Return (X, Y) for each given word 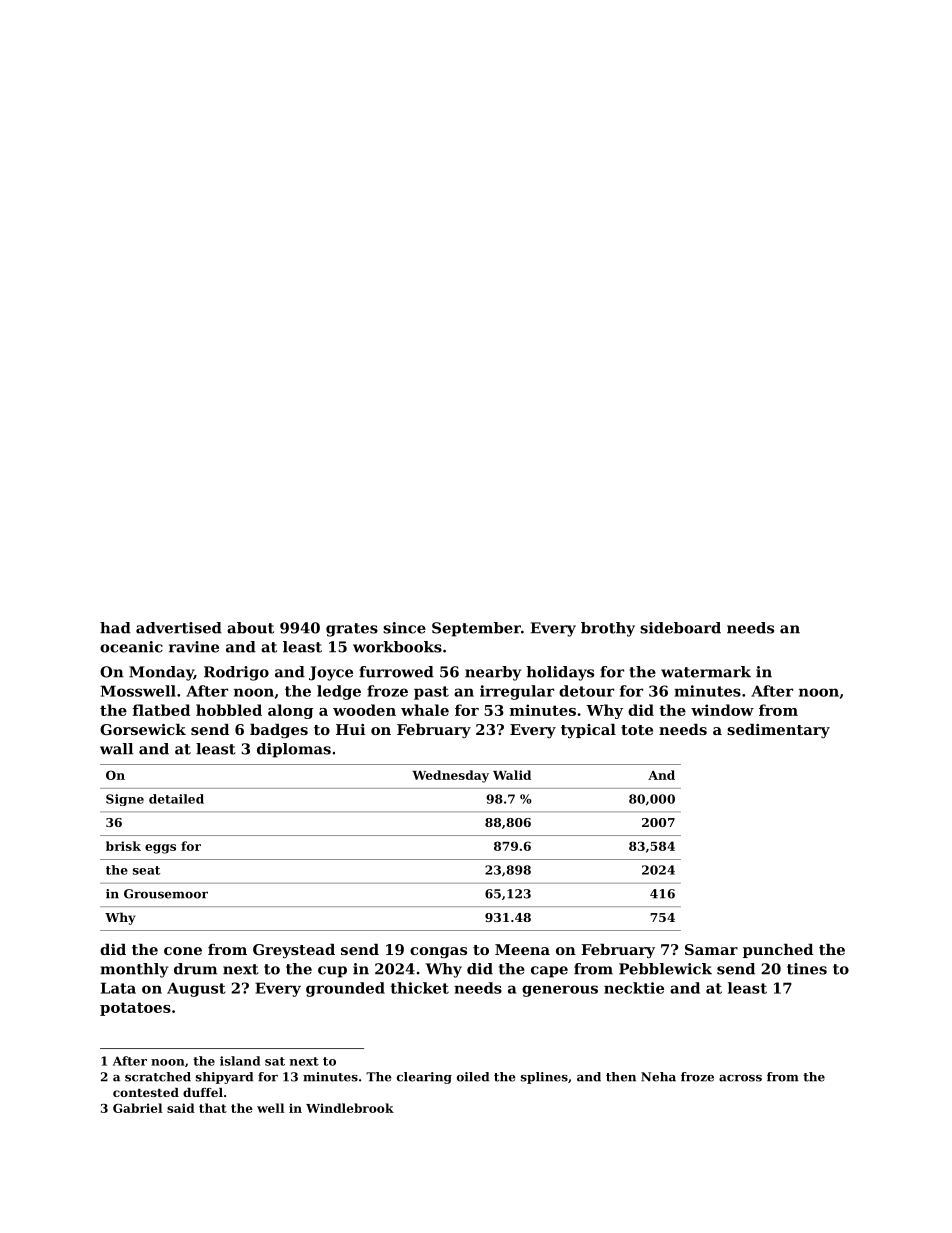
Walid (512, 775)
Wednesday (450, 776)
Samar (711, 949)
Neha (658, 1077)
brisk (123, 846)
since (404, 628)
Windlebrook (350, 1108)
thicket (419, 988)
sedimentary (778, 731)
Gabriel (137, 1108)
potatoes (135, 1009)
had (115, 628)
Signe (125, 800)
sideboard (680, 628)
